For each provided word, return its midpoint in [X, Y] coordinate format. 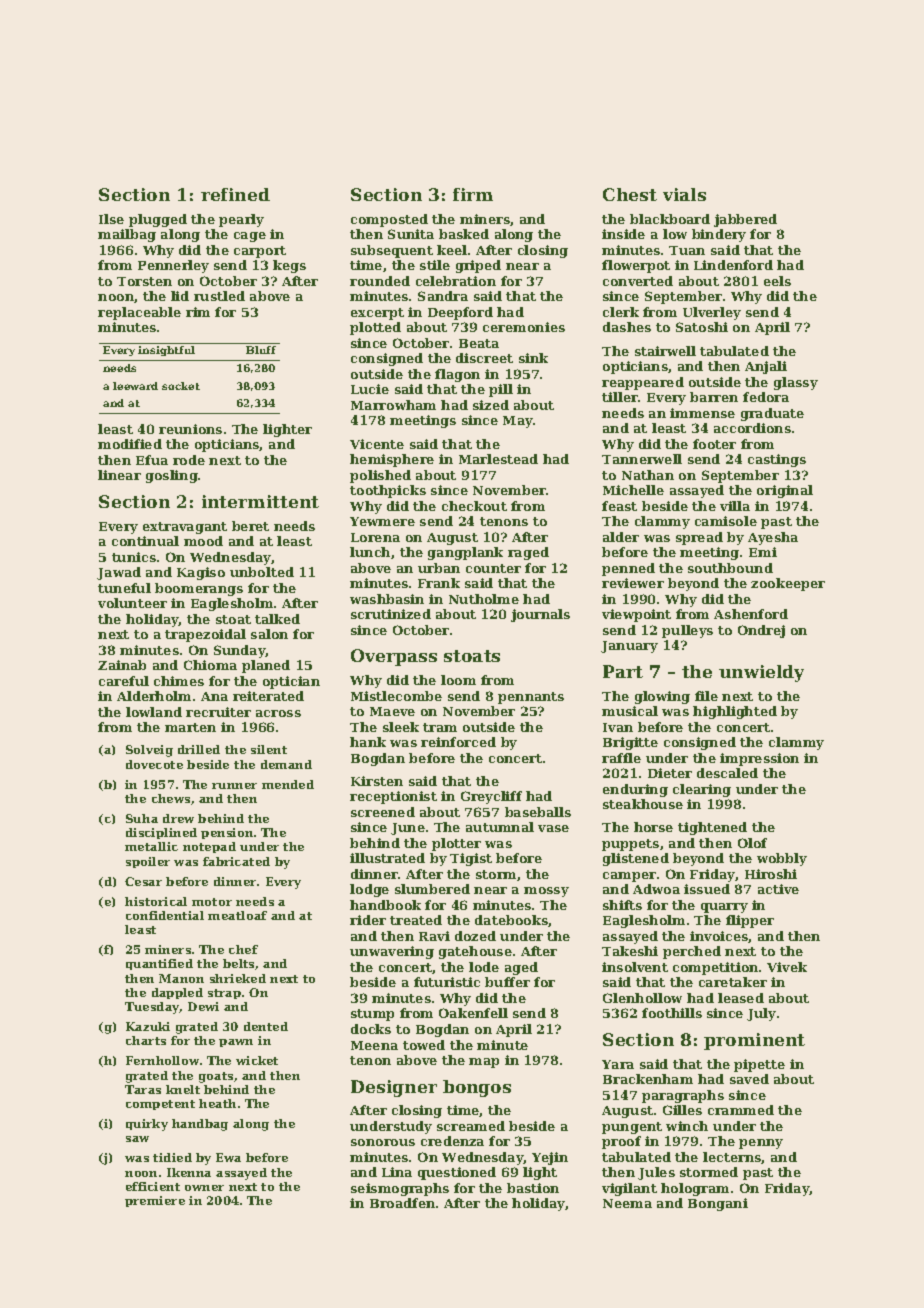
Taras [143, 1089]
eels [777, 281]
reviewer [633, 583]
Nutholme [484, 599]
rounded [380, 281]
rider [368, 920]
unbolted [262, 572]
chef [243, 949]
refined [235, 194]
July [761, 1014]
